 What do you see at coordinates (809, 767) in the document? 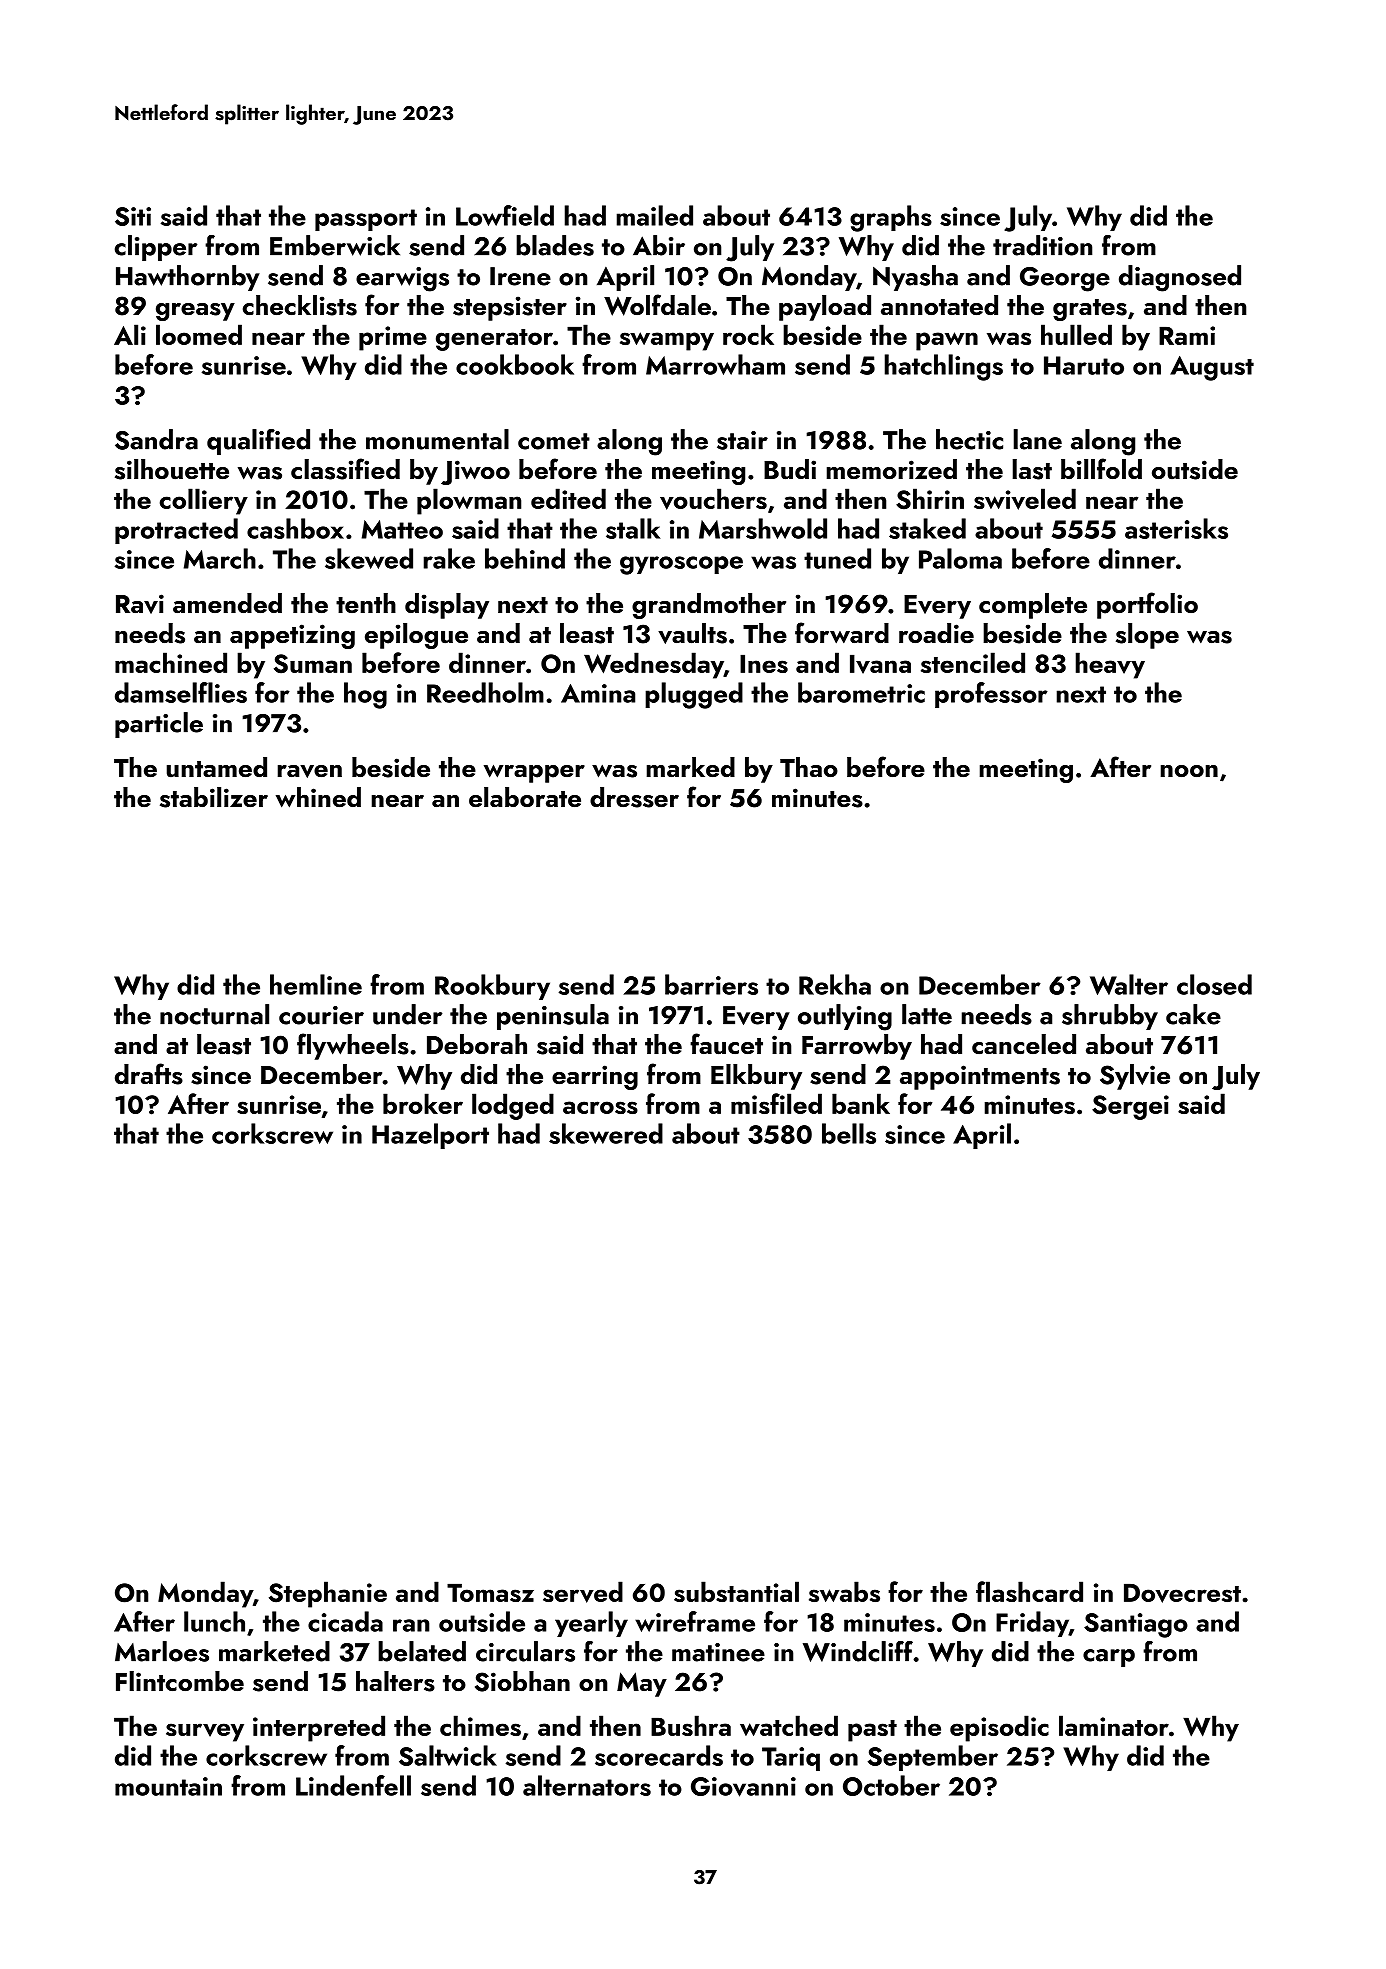
I see `Thao` at bounding box center [809, 767].
